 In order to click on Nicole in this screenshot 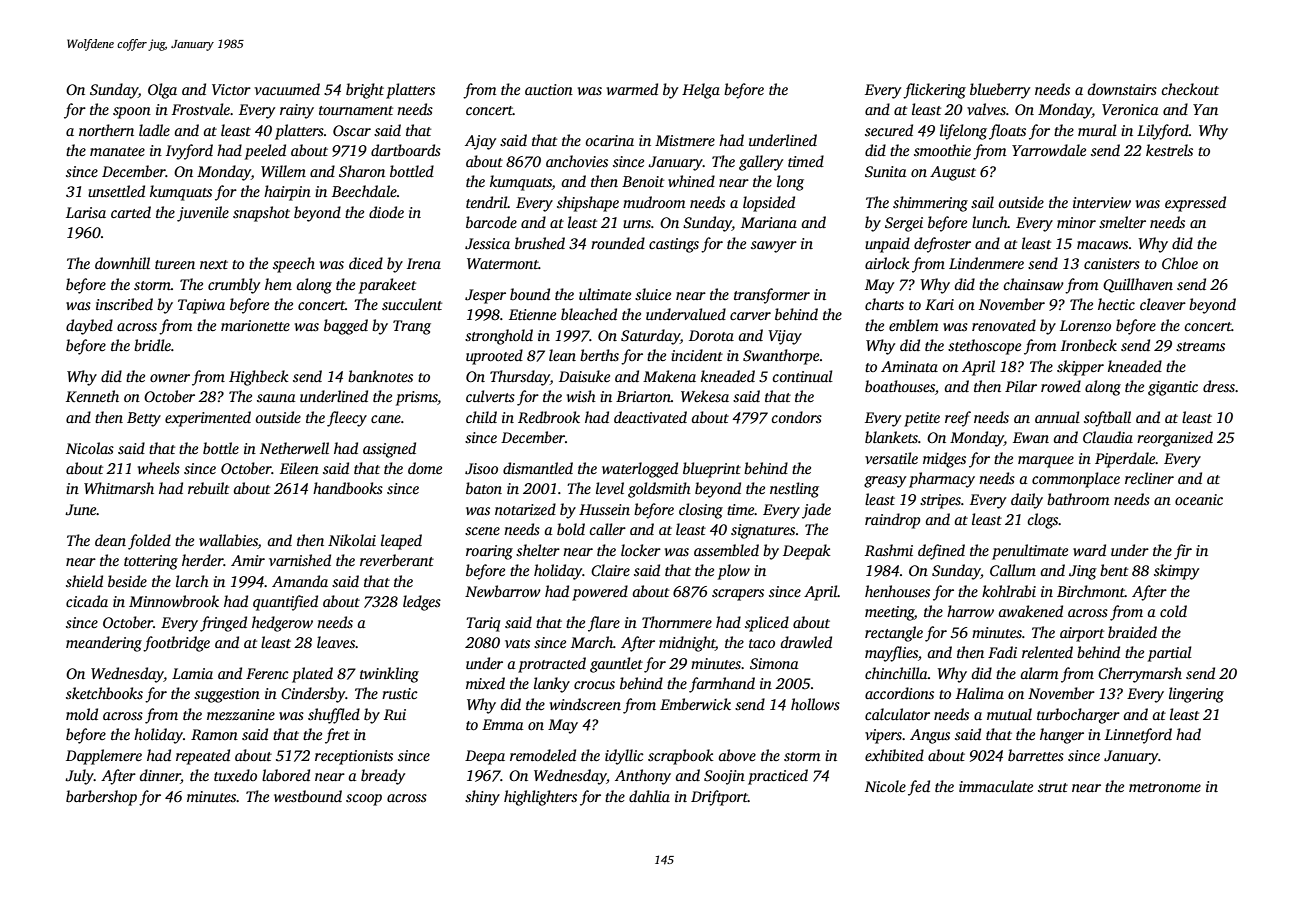, I will do `click(885, 786)`.
